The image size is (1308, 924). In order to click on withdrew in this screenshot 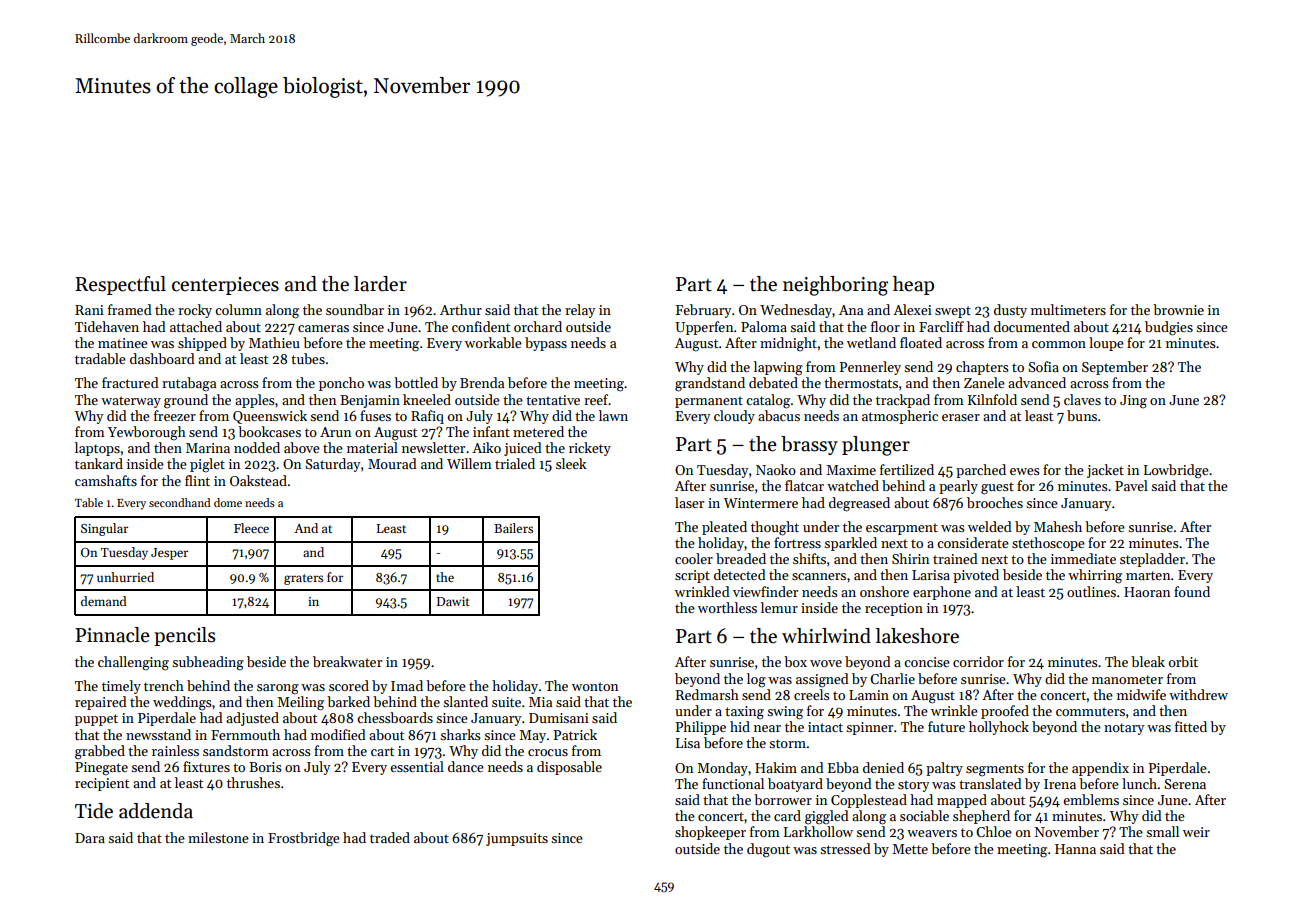, I will do `click(1198, 694)`.
